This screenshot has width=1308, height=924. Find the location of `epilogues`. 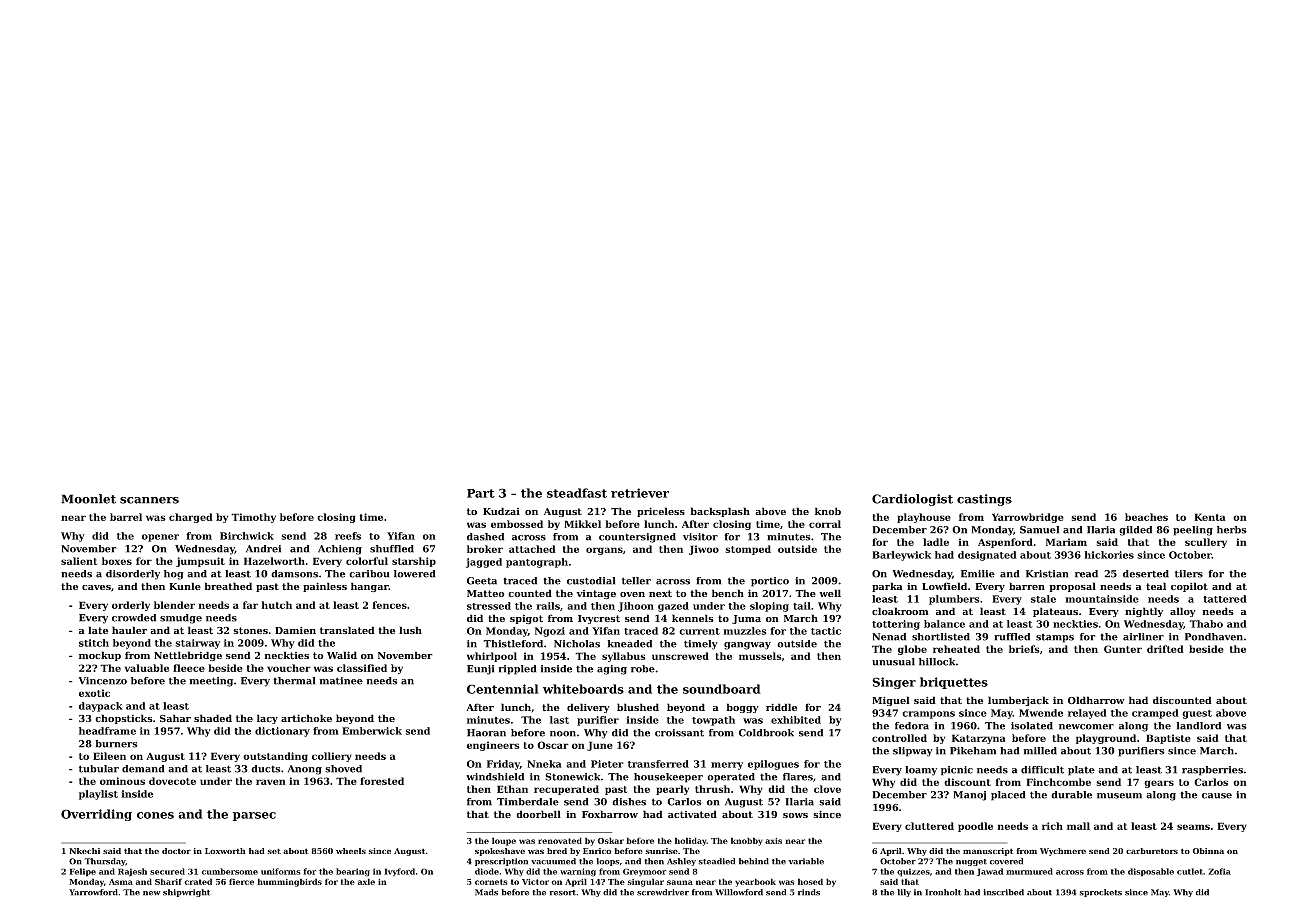

epilogues is located at coordinates (773, 765).
